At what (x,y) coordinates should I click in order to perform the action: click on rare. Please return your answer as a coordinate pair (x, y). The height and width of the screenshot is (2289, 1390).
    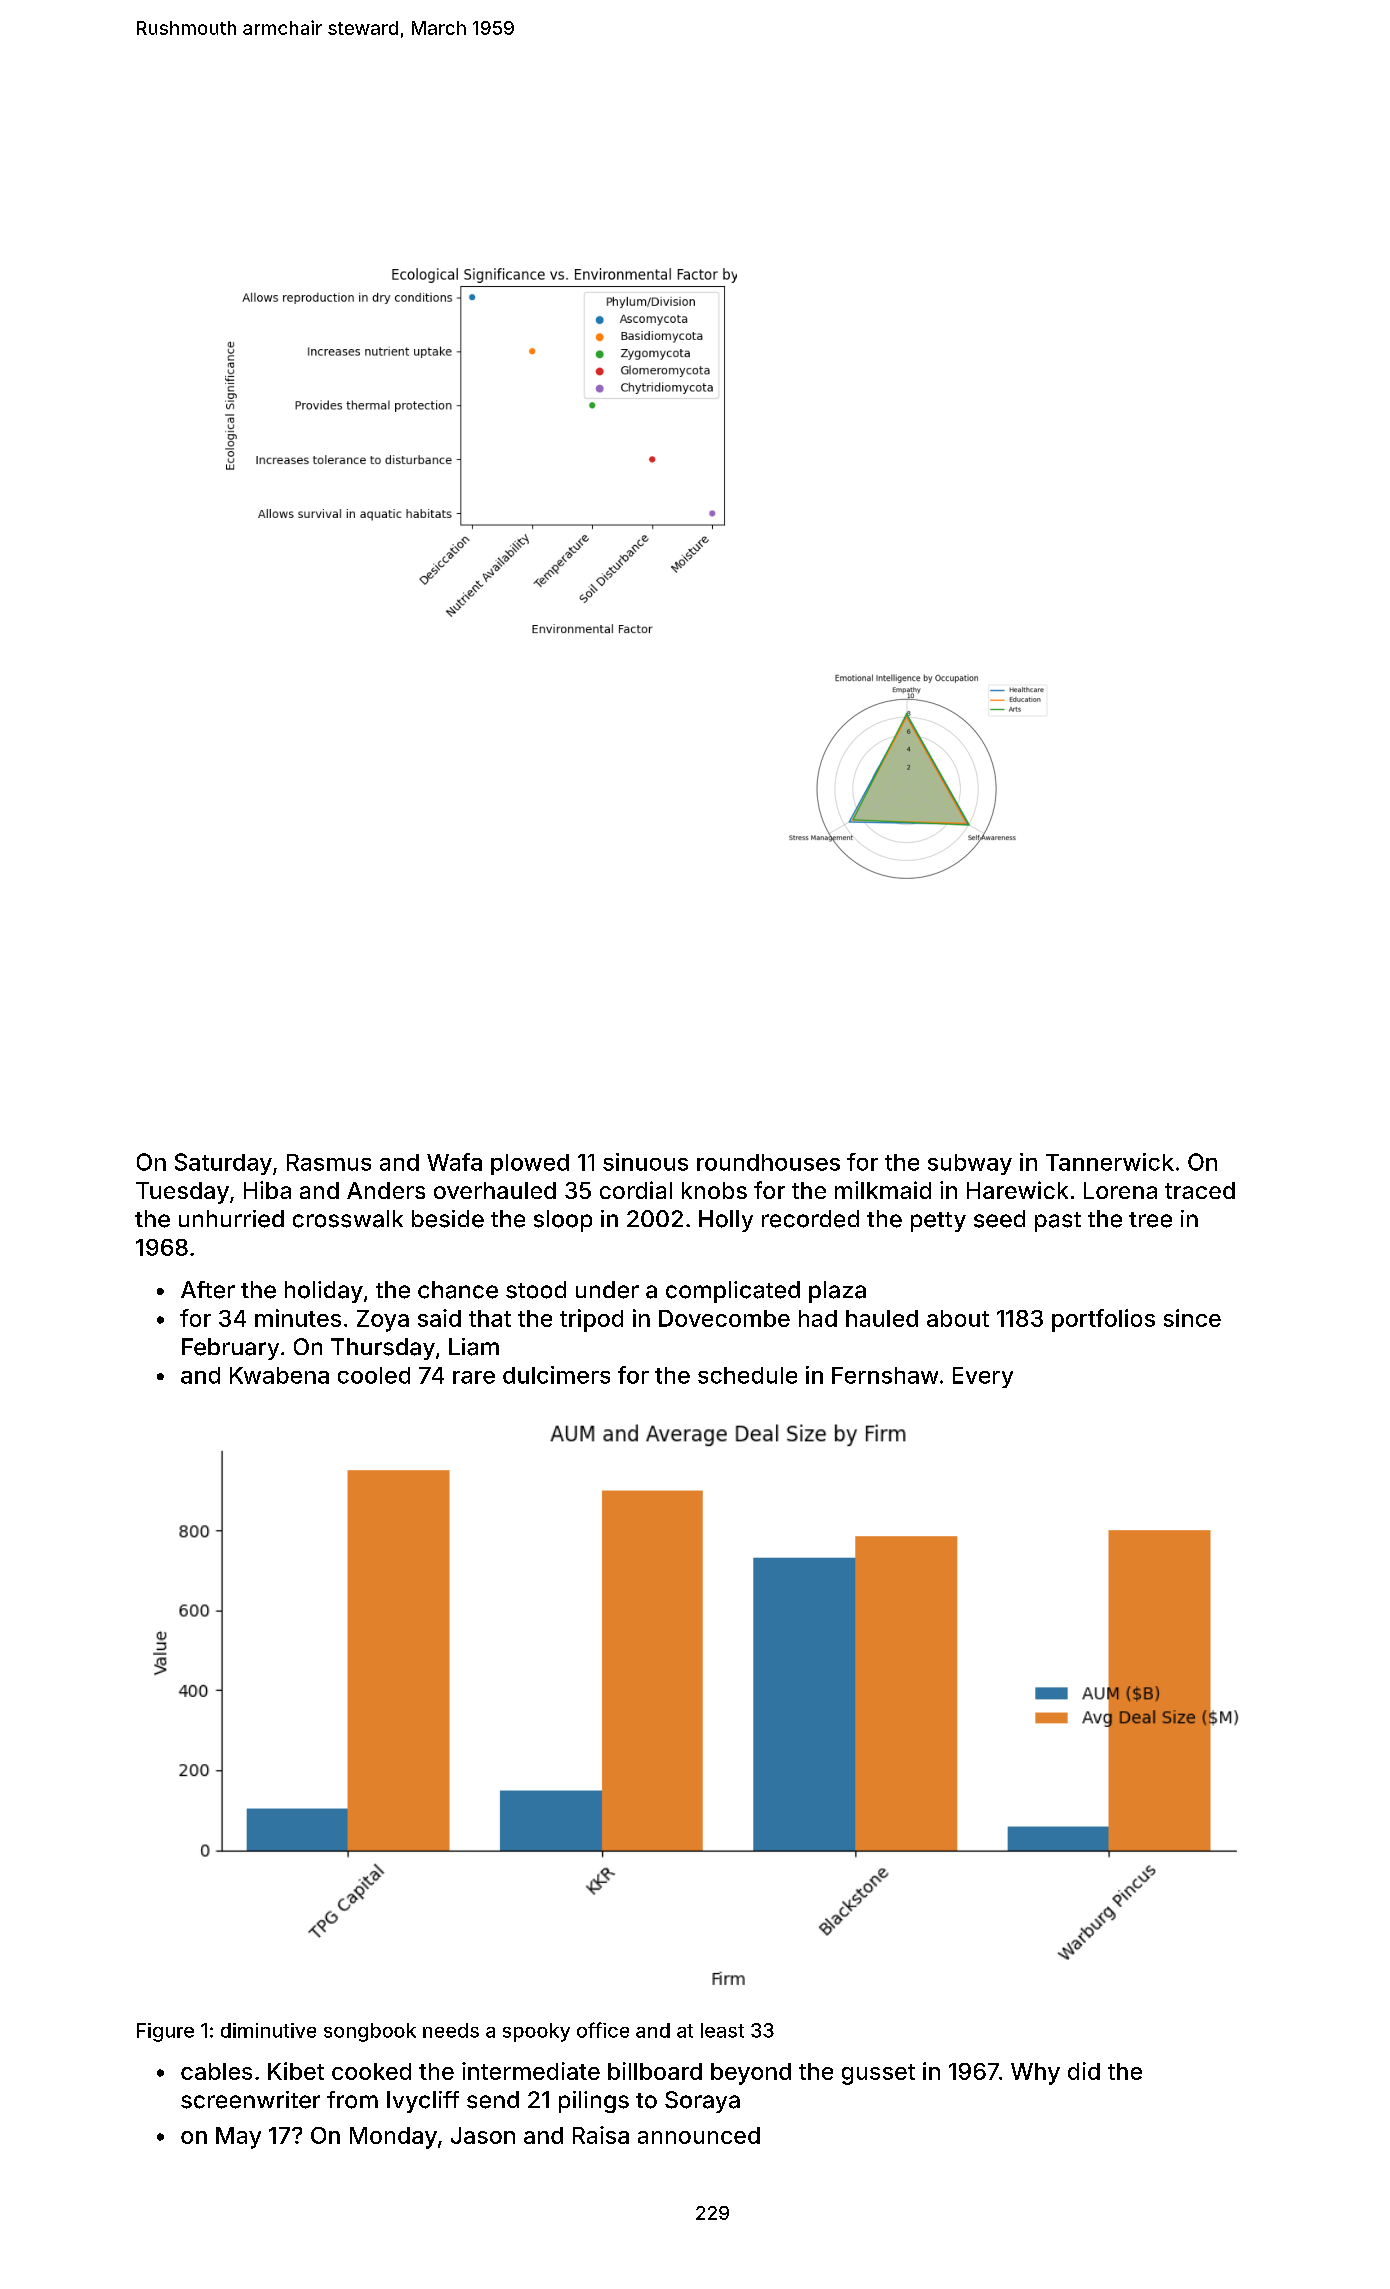
    Looking at the image, I should click on (474, 1377).
